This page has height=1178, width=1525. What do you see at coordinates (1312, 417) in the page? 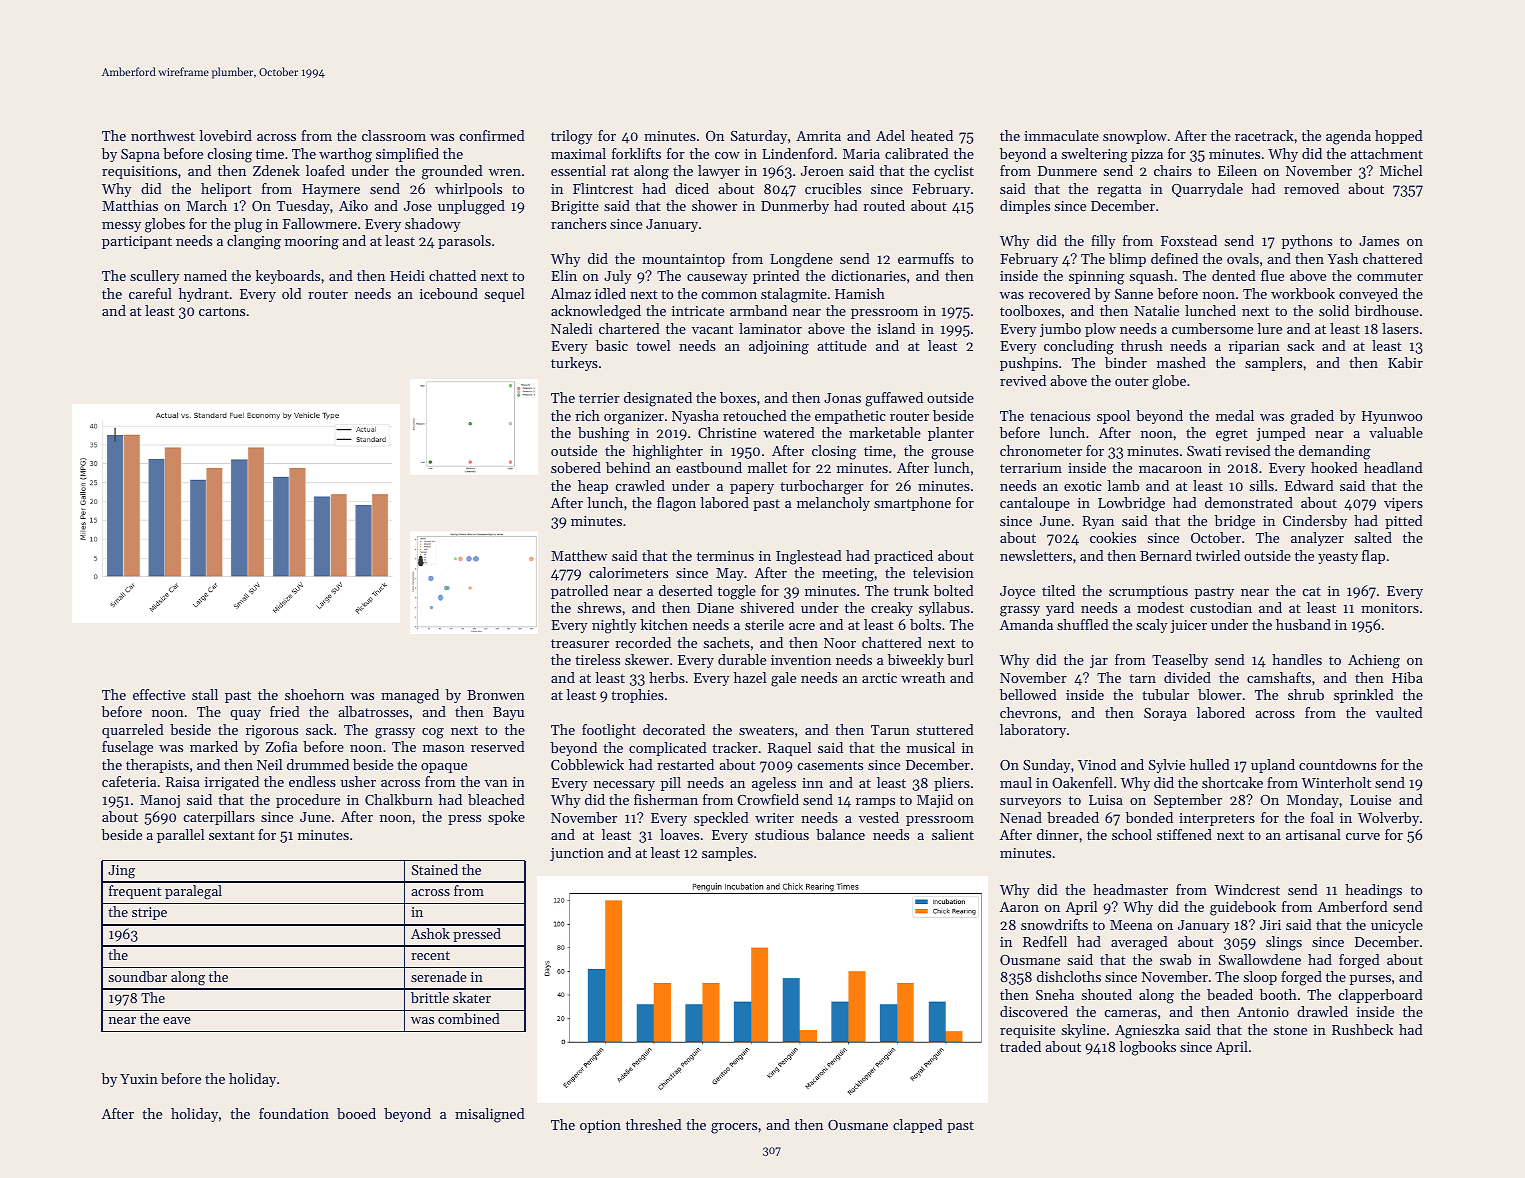
I see `graded` at bounding box center [1312, 417].
